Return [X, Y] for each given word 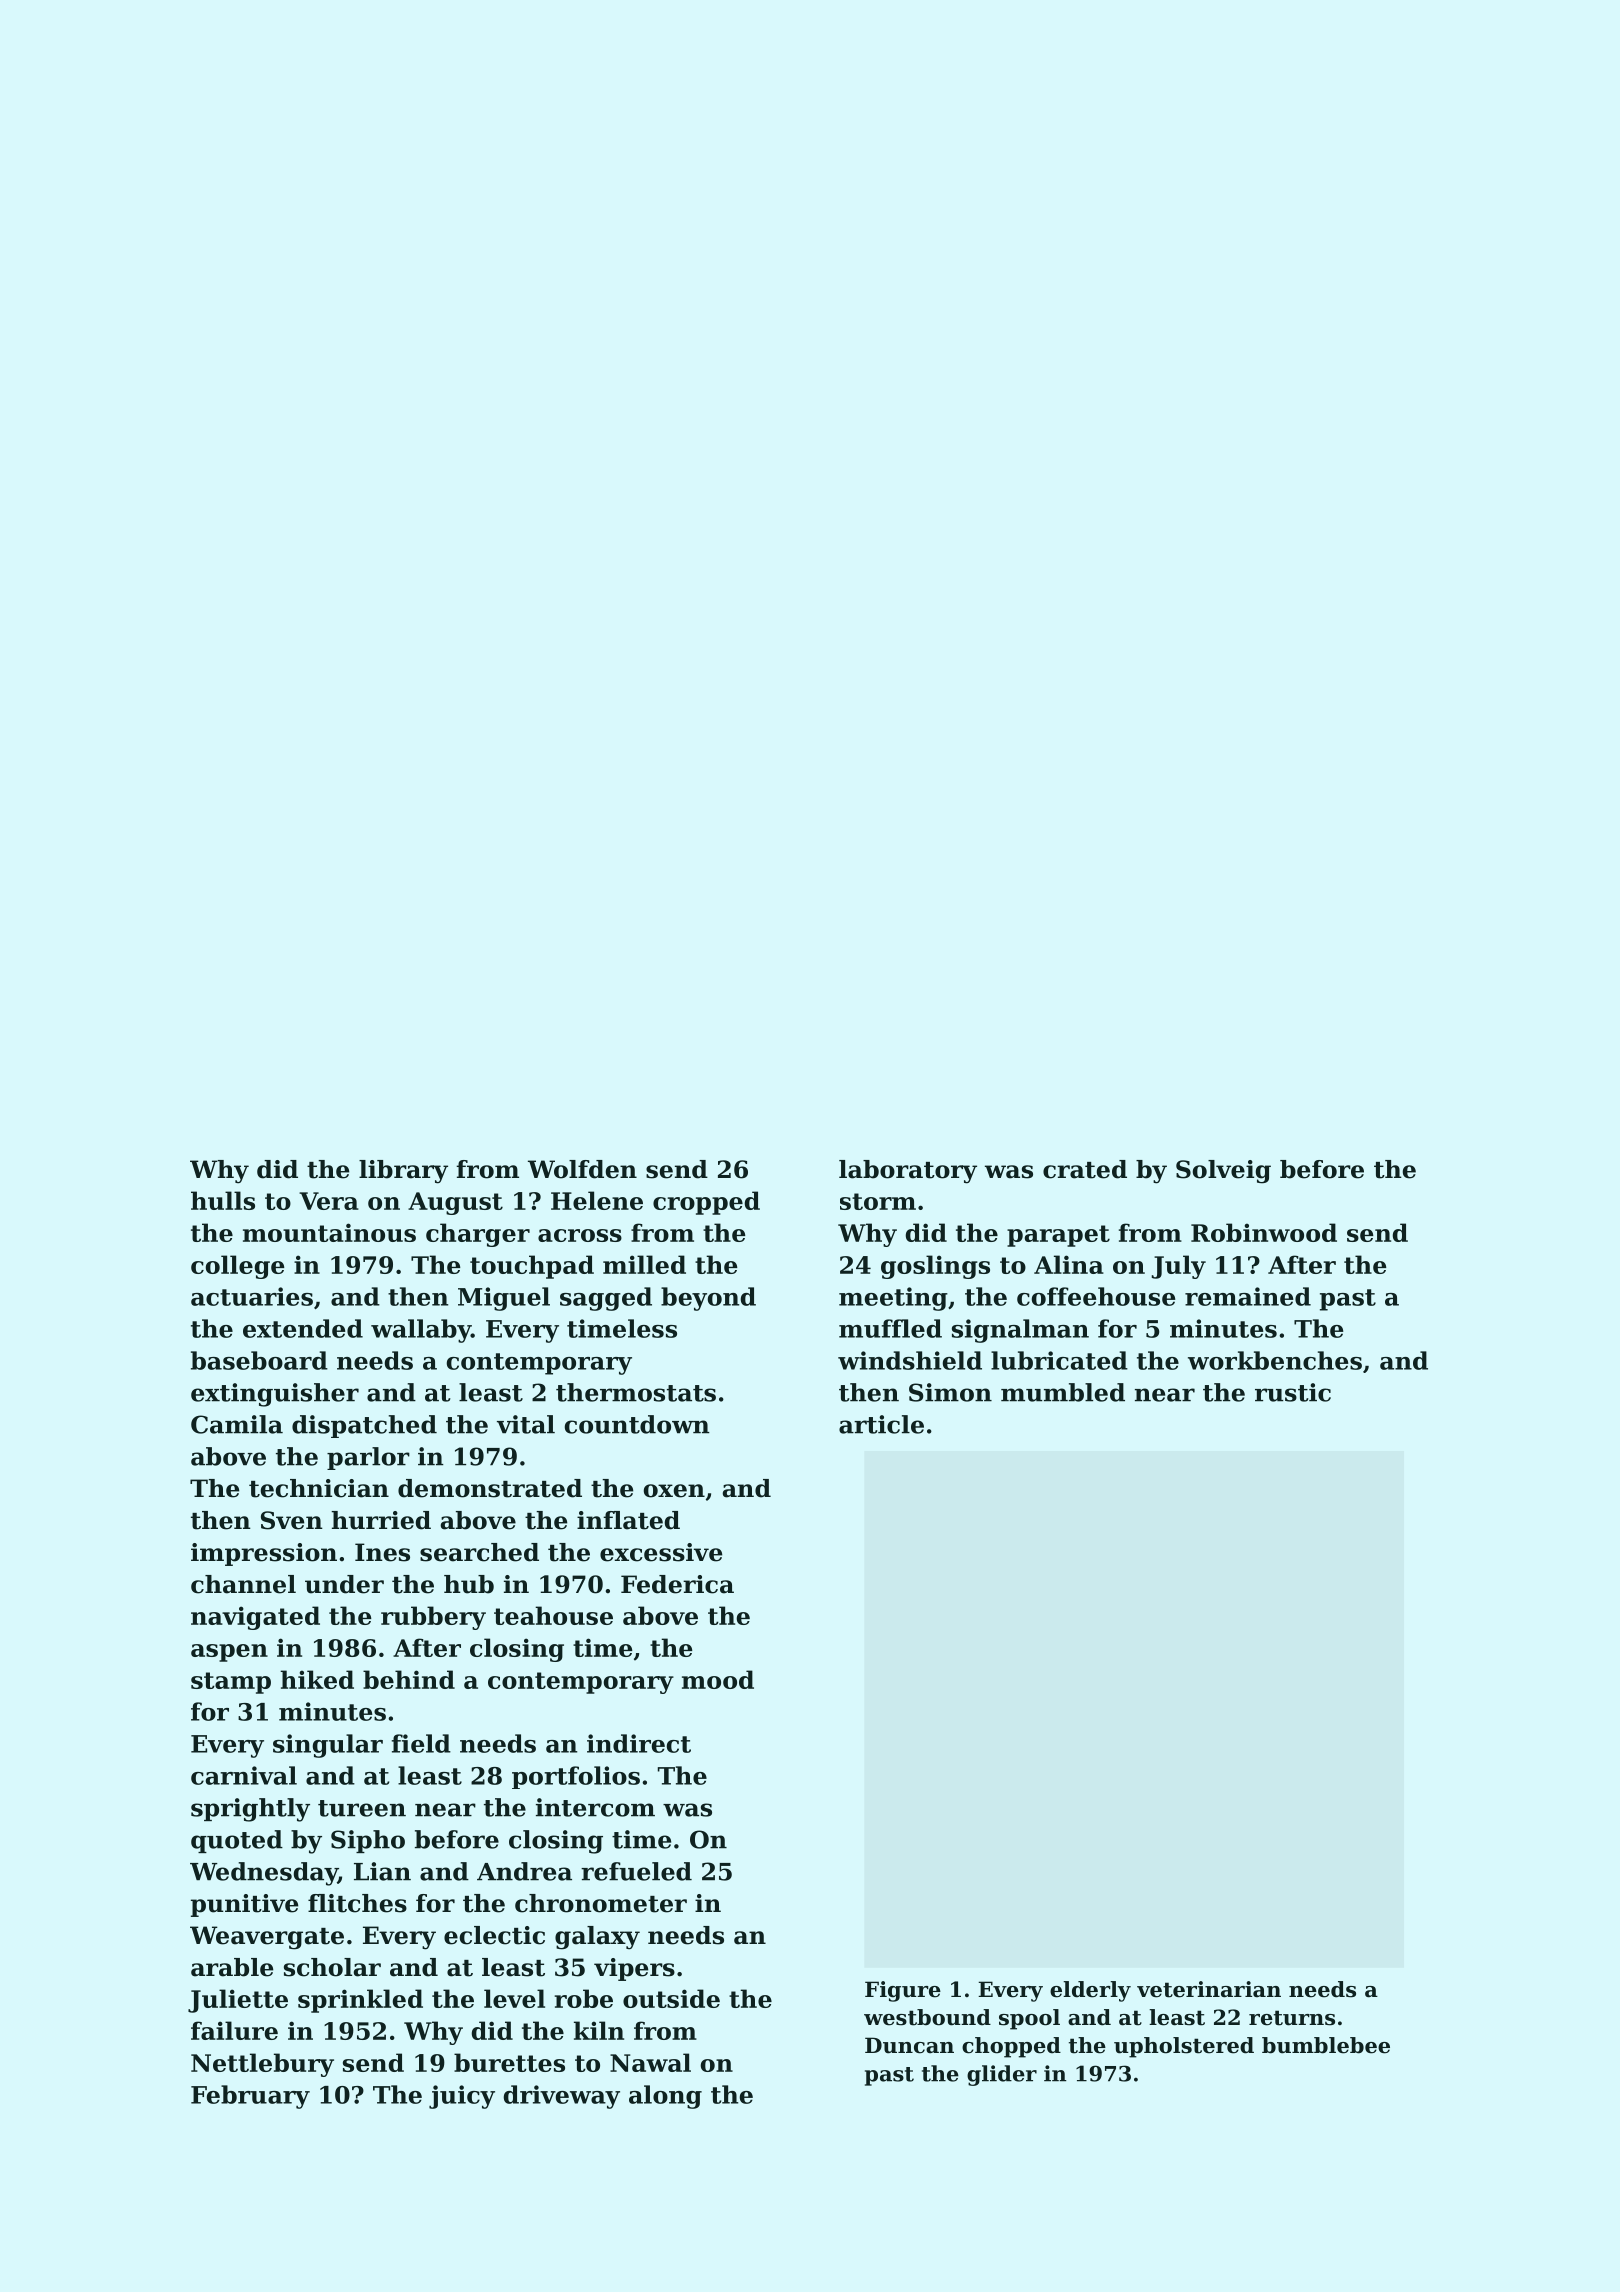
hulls [223, 1200]
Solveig [1223, 1172]
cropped [706, 1203]
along [665, 2097]
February [250, 2097]
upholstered [1184, 2047]
